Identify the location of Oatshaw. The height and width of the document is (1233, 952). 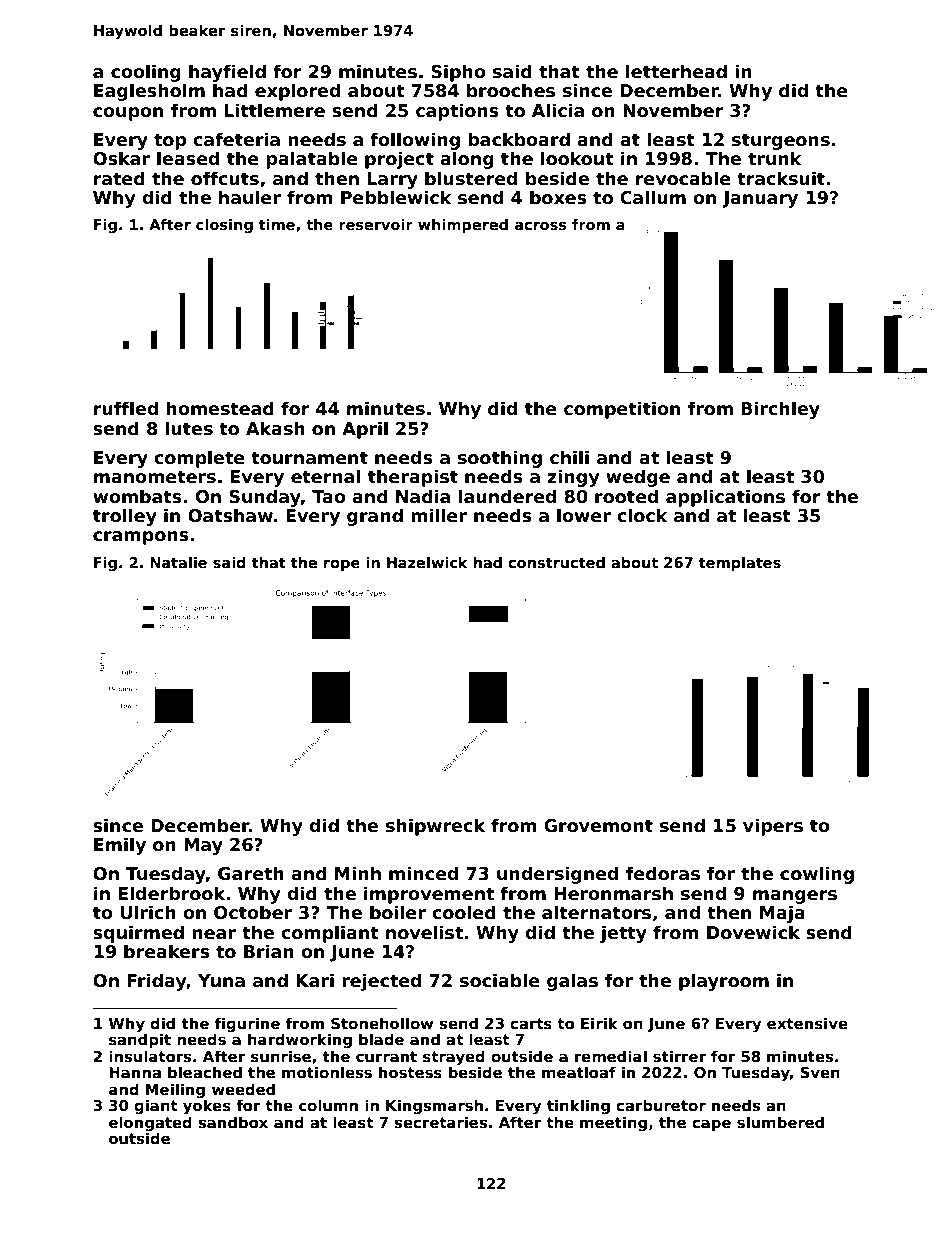
(230, 515).
